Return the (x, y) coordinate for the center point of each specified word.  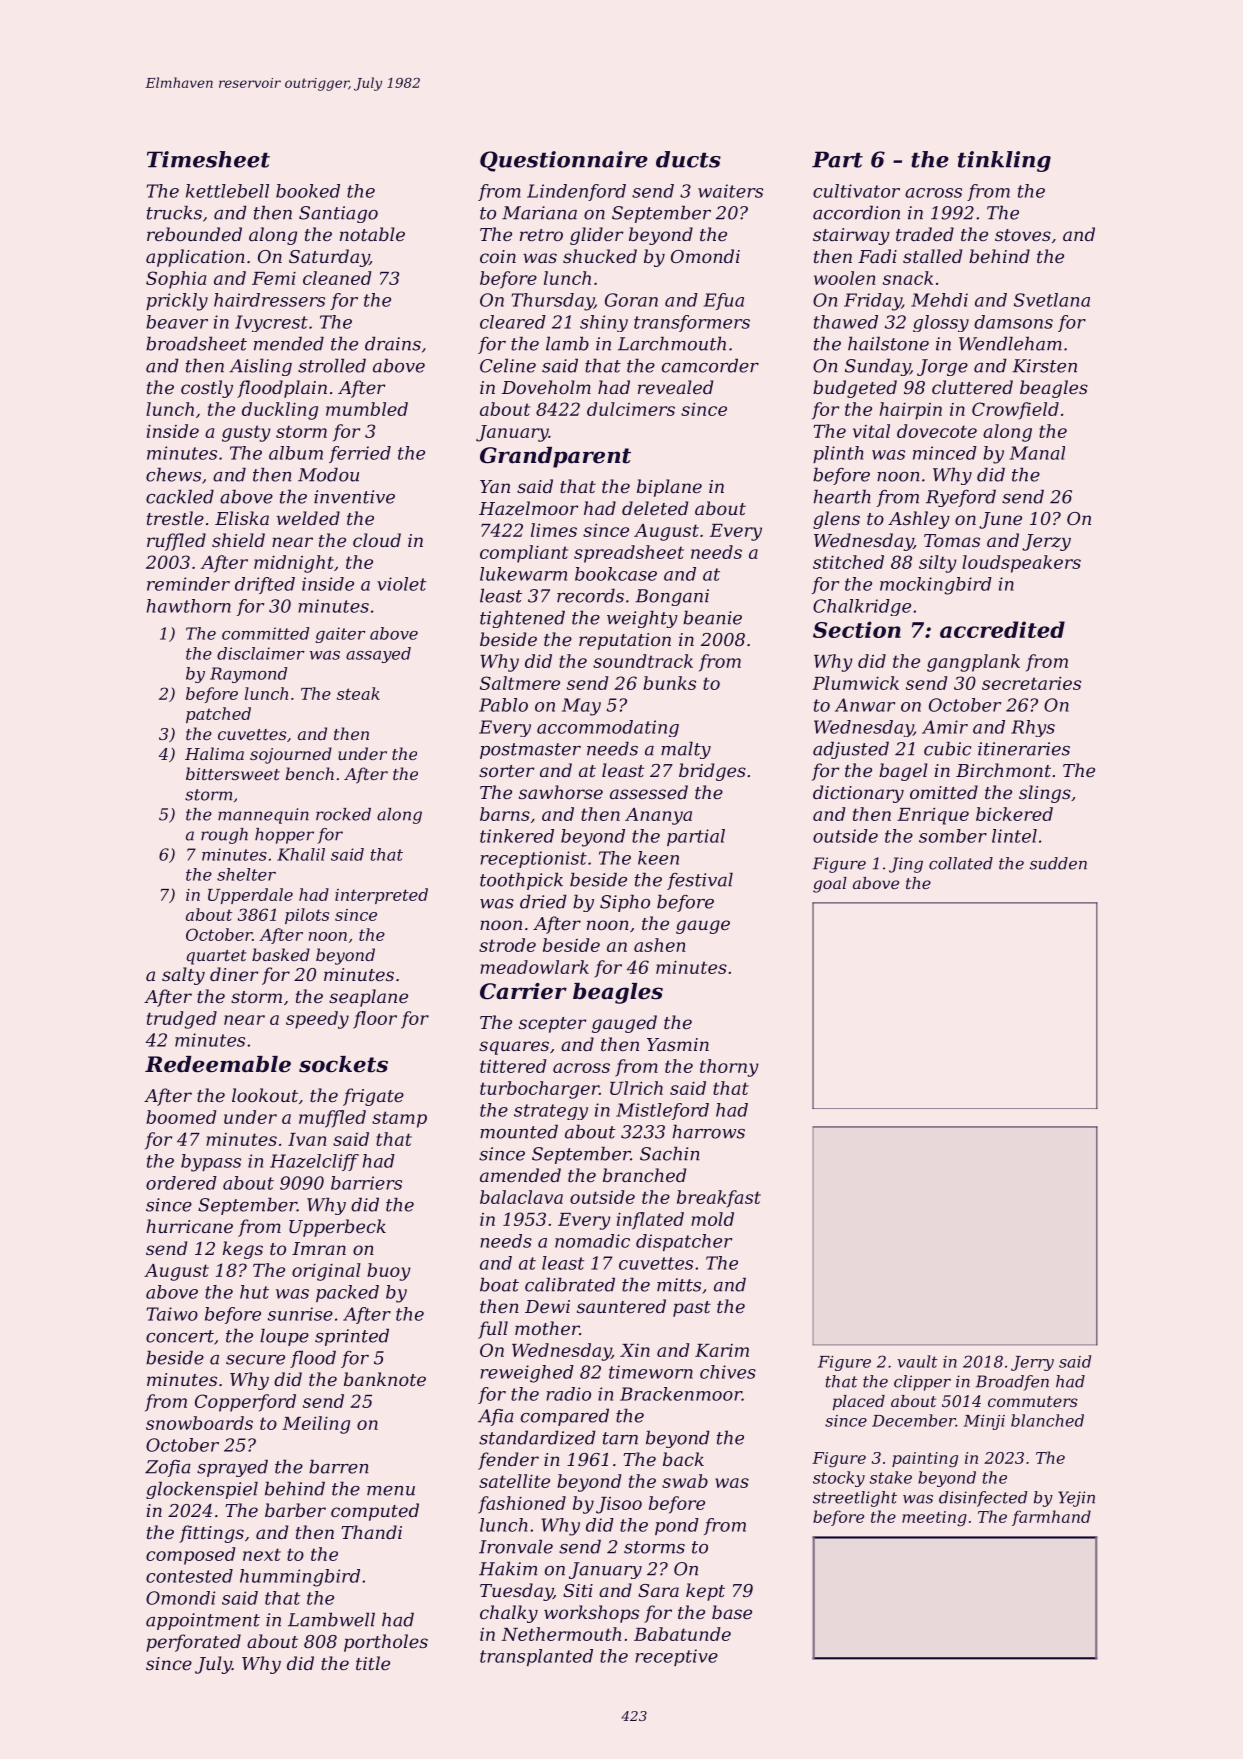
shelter (246, 874)
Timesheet (208, 159)
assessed (649, 792)
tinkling (1004, 161)
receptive (676, 1657)
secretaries (1031, 683)
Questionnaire (564, 161)
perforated (193, 1643)
